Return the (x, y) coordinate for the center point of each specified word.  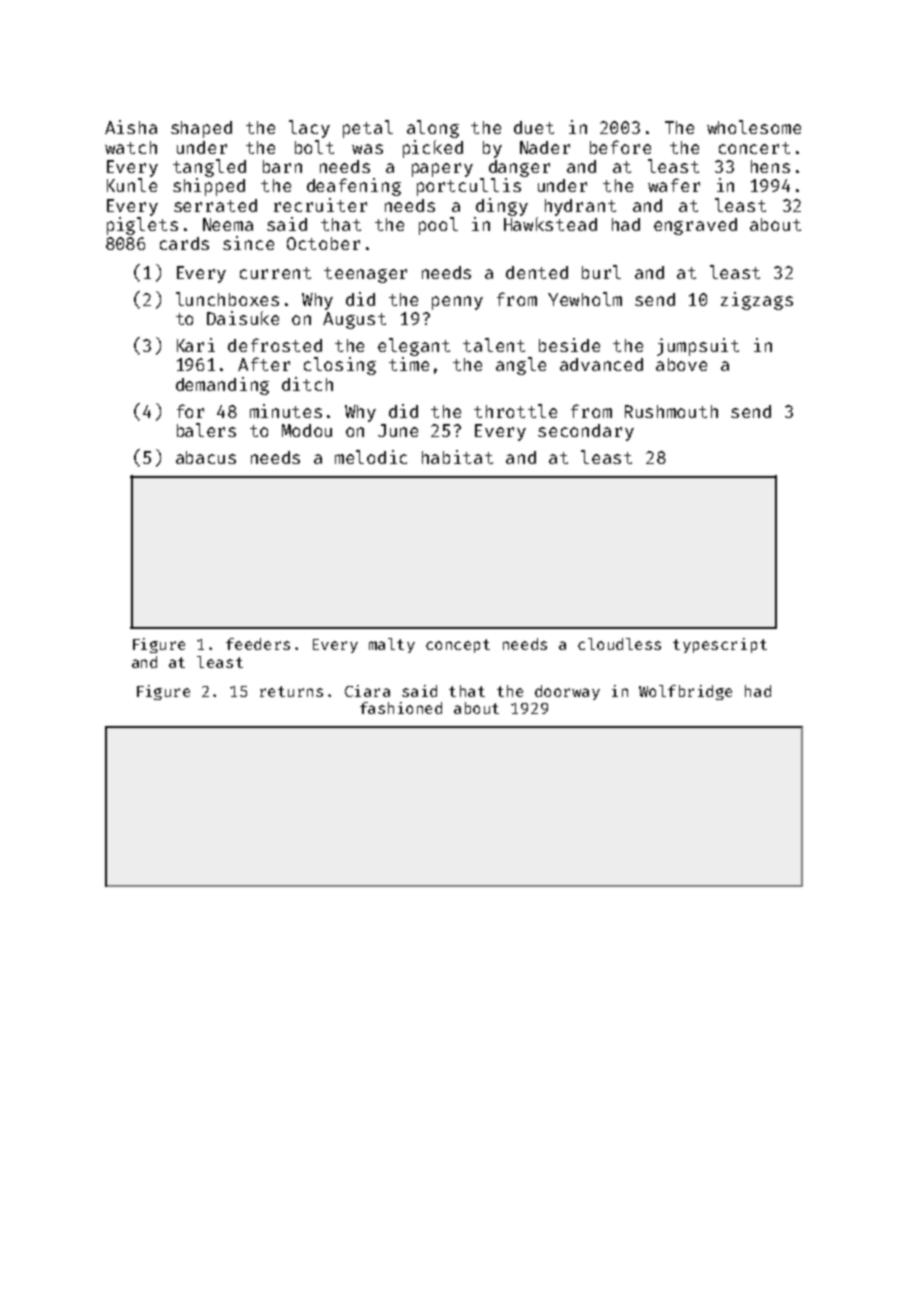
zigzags (757, 301)
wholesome (754, 127)
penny (457, 303)
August (354, 320)
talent (494, 345)
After (264, 364)
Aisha (131, 127)
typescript (720, 645)
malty (392, 645)
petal (368, 129)
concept (458, 646)
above (681, 364)
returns (291, 691)
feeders (258, 644)
